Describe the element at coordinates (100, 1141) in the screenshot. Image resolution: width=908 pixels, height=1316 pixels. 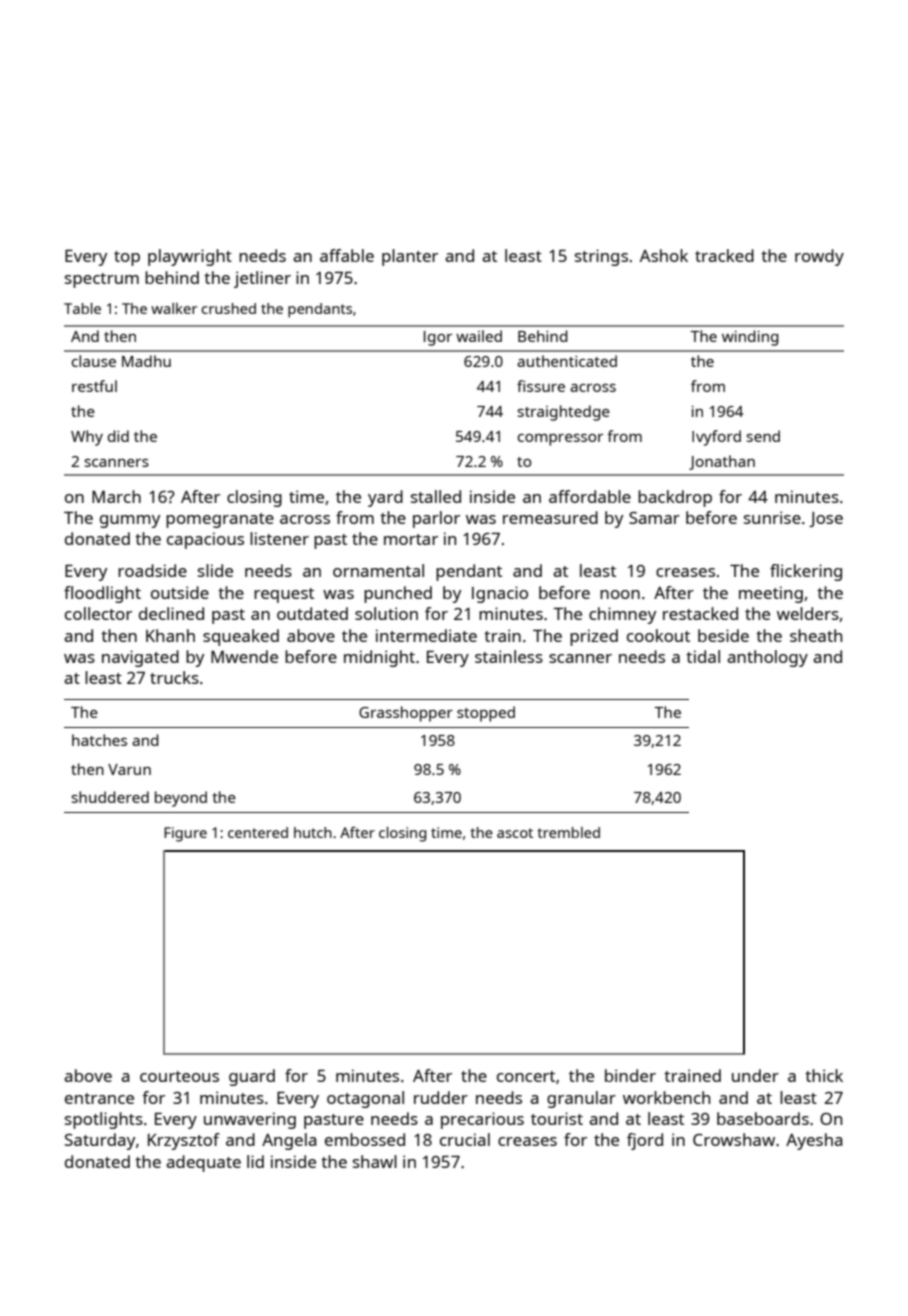
I see `Saturday` at that location.
